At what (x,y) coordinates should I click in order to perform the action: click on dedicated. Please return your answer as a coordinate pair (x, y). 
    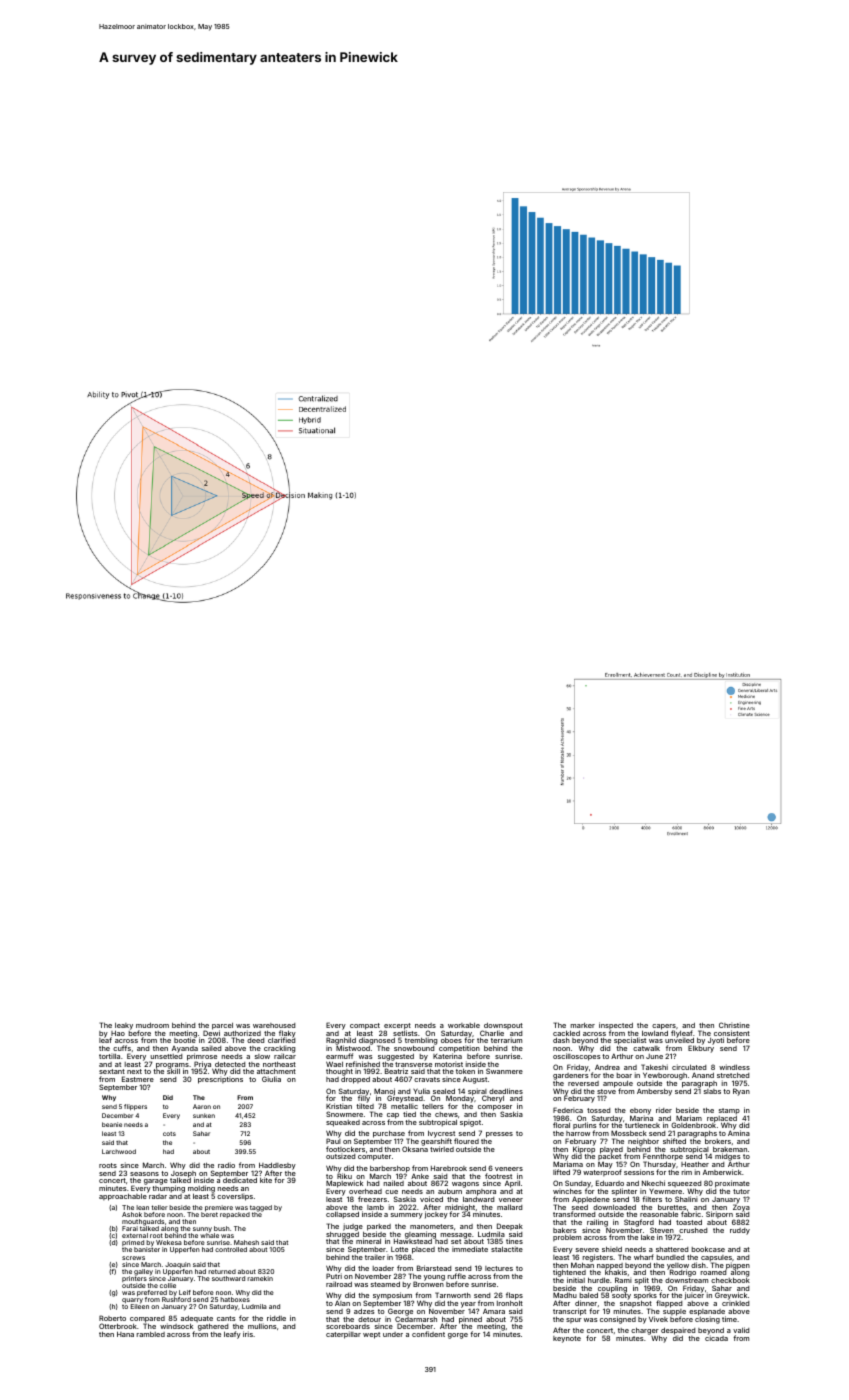
    Looking at the image, I should click on (240, 1180).
